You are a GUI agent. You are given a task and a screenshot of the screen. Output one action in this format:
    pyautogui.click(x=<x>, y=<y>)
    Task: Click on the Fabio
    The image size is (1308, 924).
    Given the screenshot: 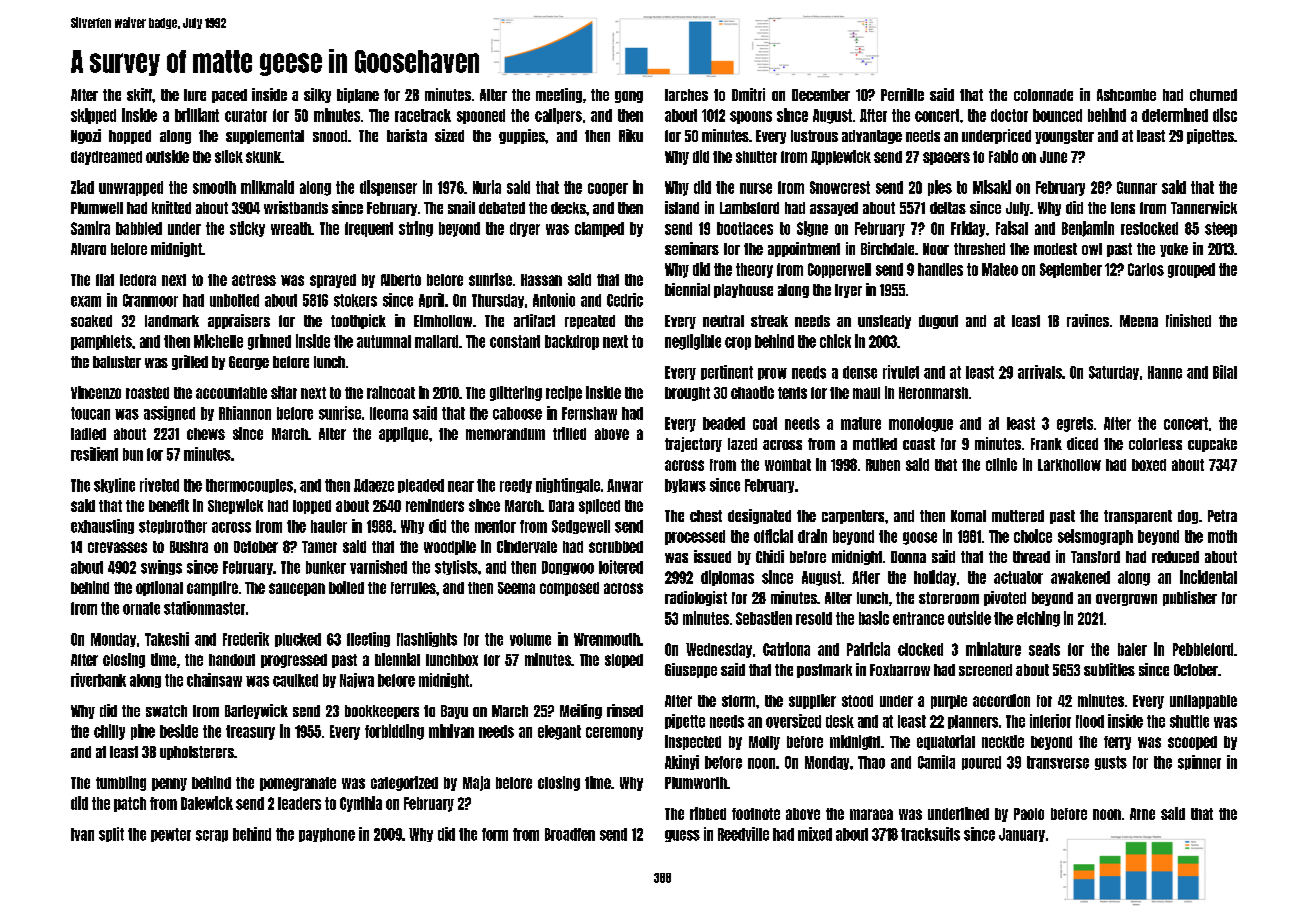 What is the action you would take?
    pyautogui.click(x=1003, y=156)
